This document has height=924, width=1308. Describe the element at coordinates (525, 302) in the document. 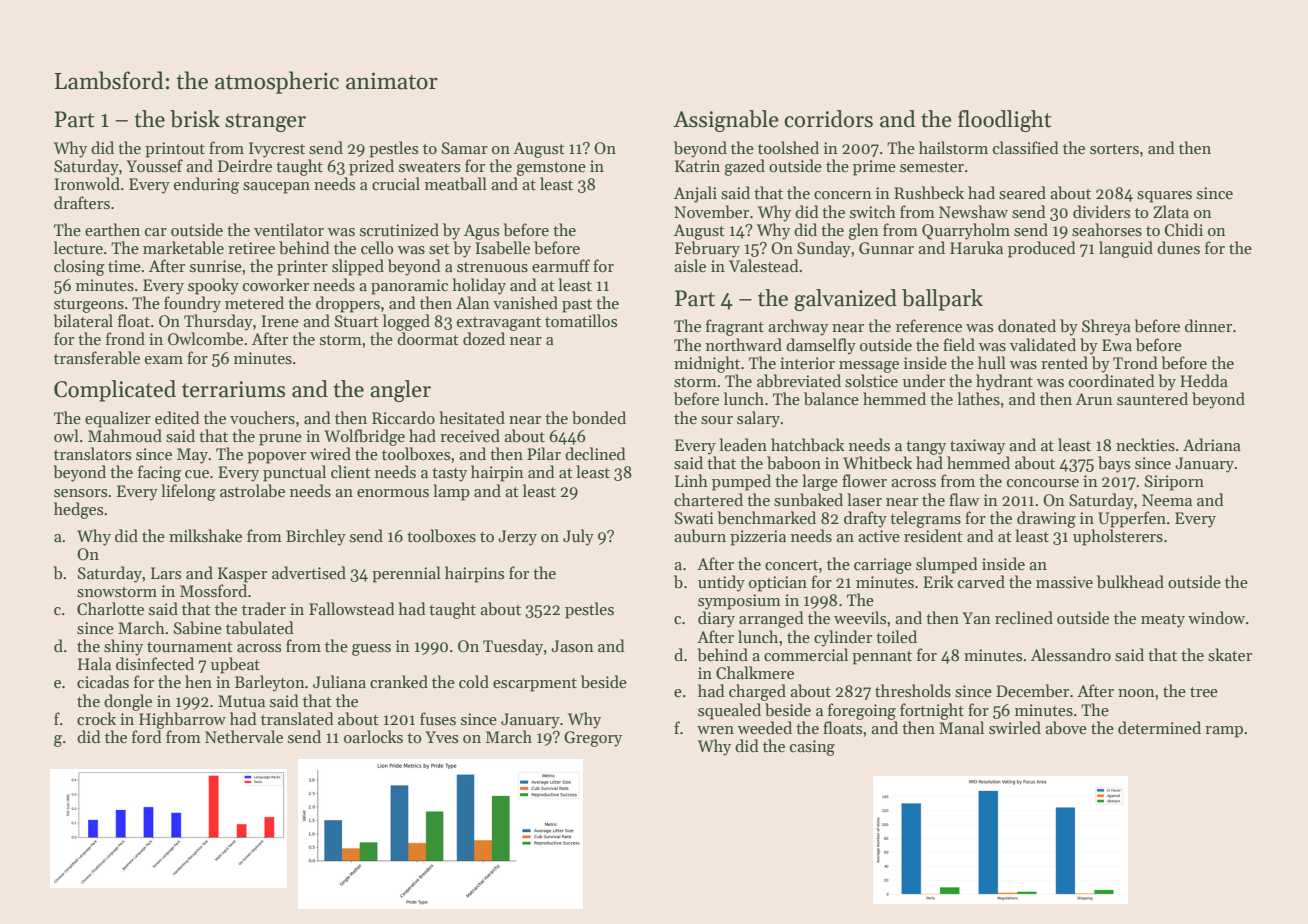

I see `vanished` at that location.
